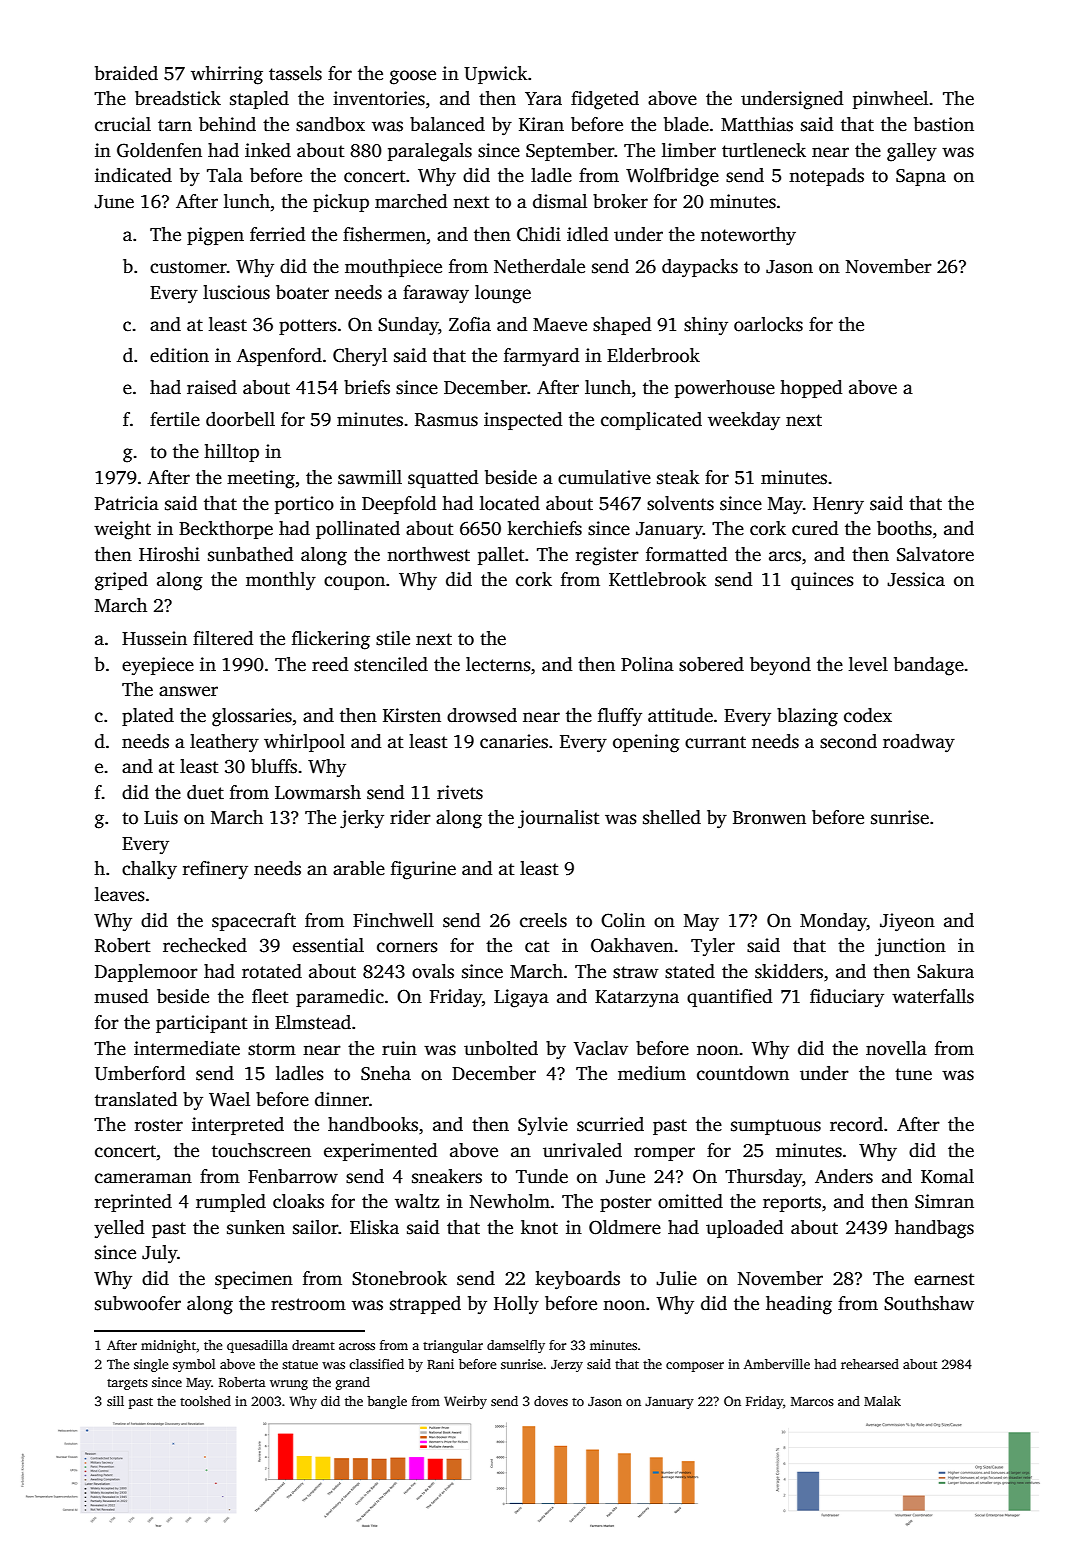 This screenshot has width=1069, height=1549. I want to click on goose, so click(413, 77).
